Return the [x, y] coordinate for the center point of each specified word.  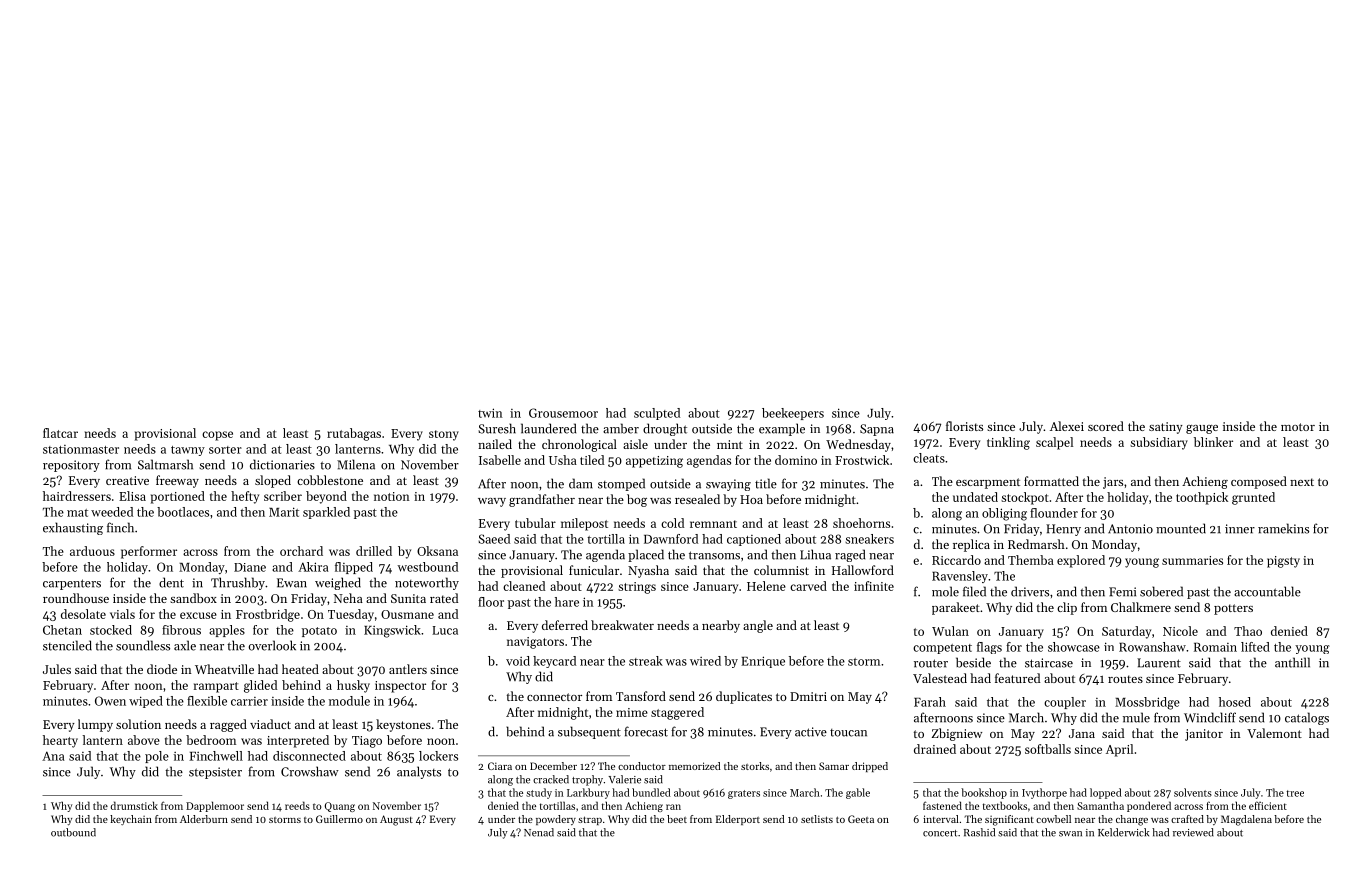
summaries [1192, 560]
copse [217, 436]
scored [1106, 426]
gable [858, 793]
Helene [766, 586]
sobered [1161, 591]
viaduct [270, 724]
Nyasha [648, 571]
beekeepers [793, 414]
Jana [1082, 733]
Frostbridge [268, 615]
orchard [301, 551]
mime [632, 712]
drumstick [134, 805]
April [1119, 750]
